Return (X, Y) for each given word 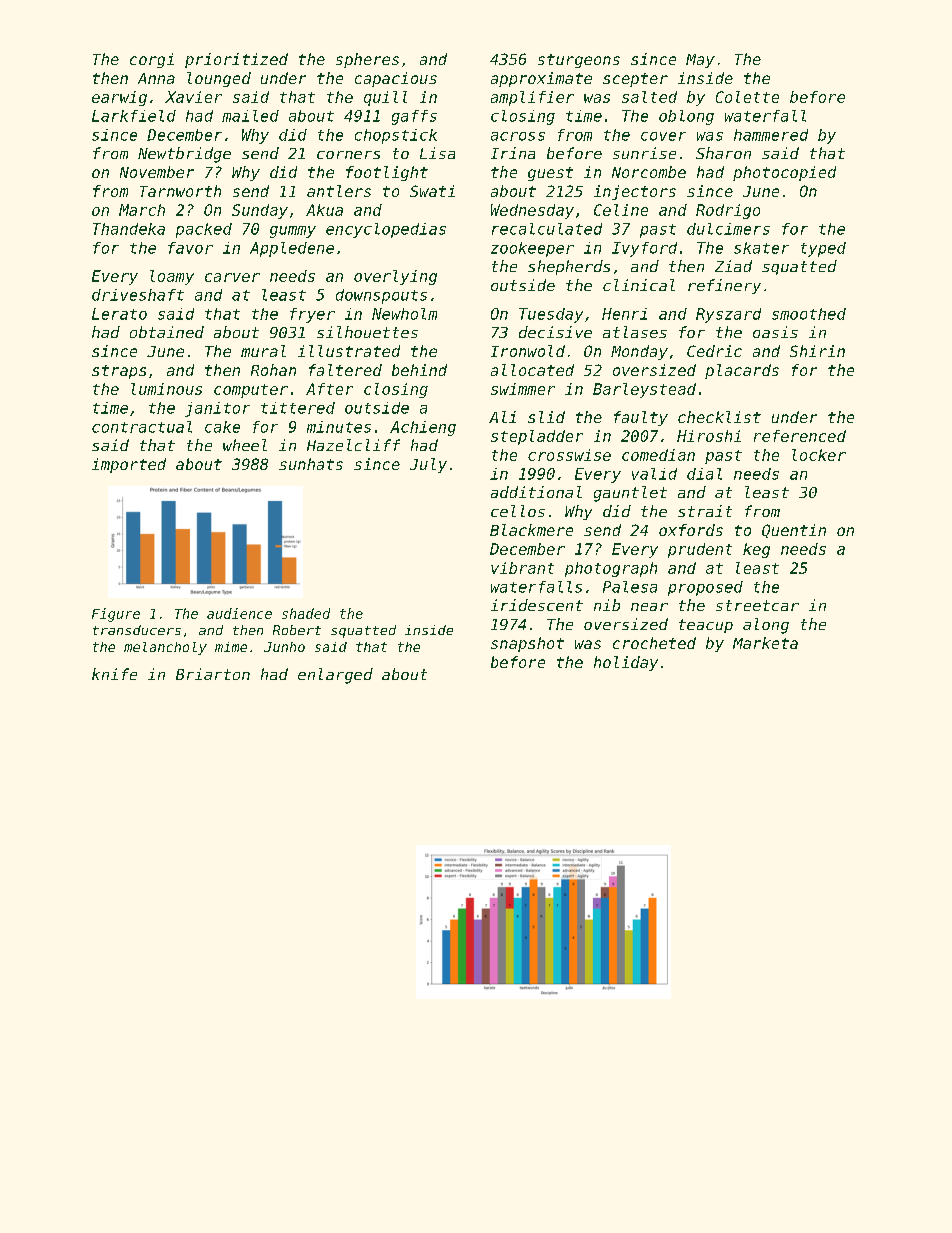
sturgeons (579, 61)
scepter (635, 80)
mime (231, 647)
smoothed (809, 314)
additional (536, 492)
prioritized (236, 60)
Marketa (765, 643)
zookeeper (532, 249)
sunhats (311, 464)
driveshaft (138, 295)
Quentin (794, 531)
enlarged (335, 676)
